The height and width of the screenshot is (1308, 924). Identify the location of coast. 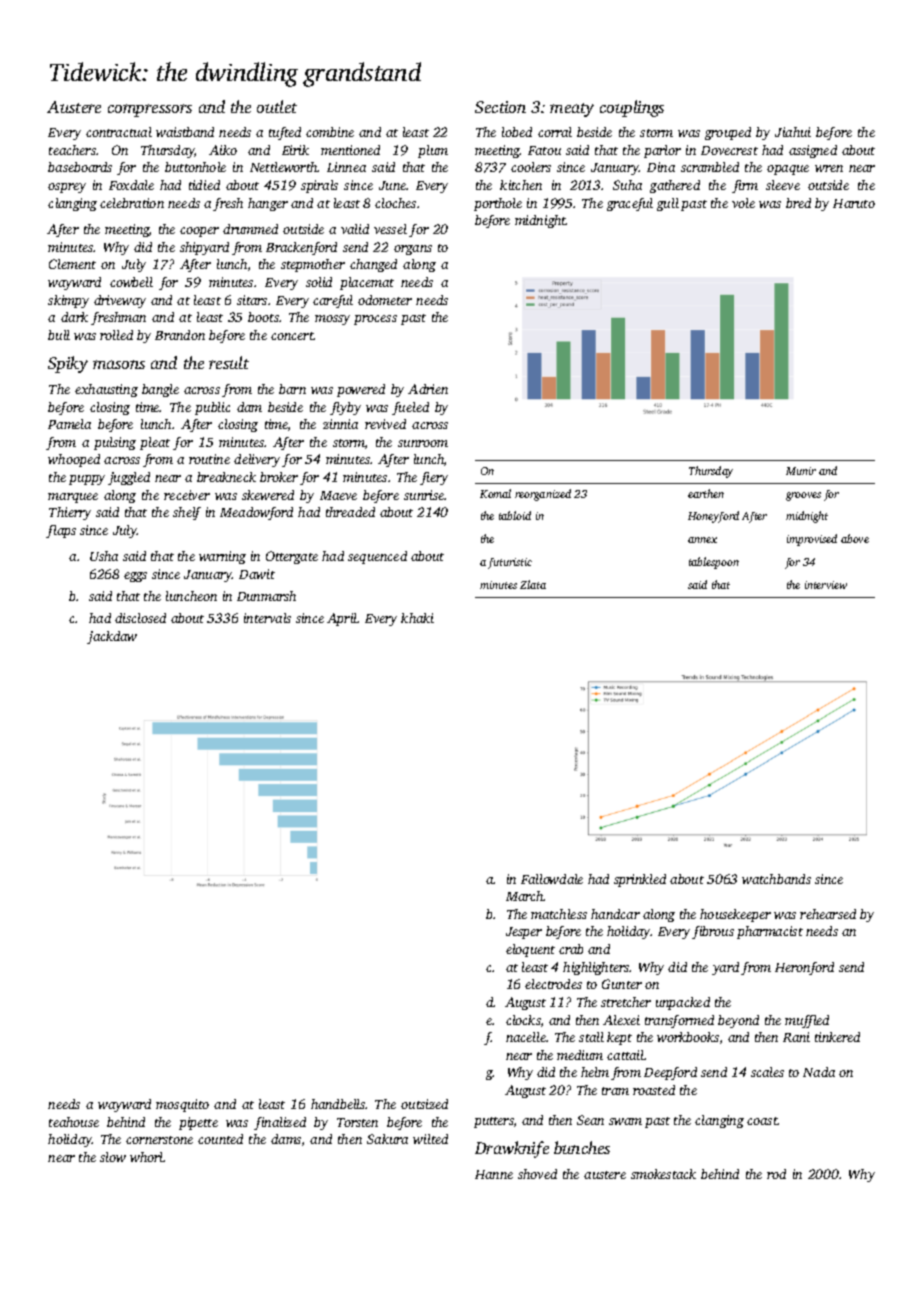
(762, 1121).
